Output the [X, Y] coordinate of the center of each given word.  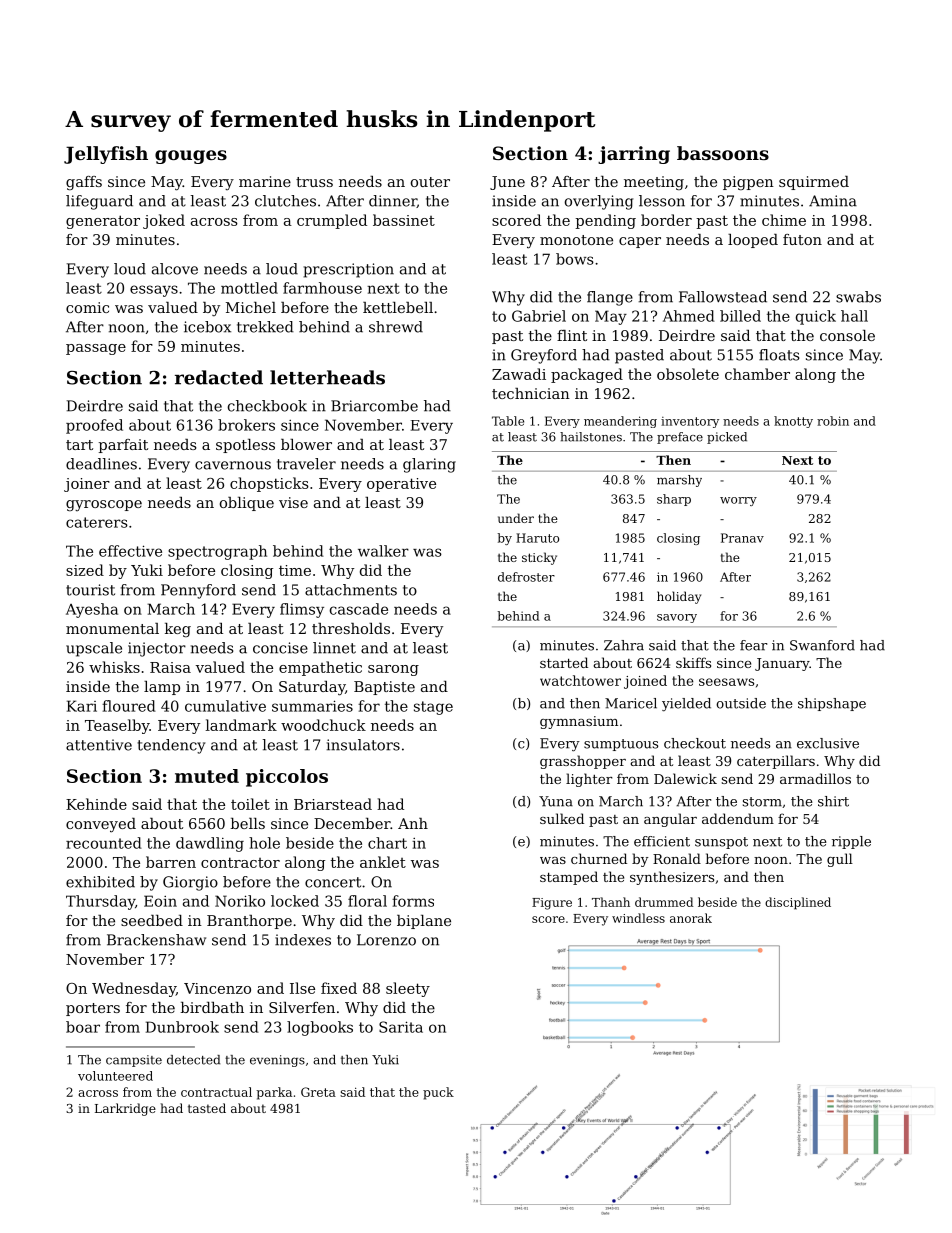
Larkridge [125, 1109]
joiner [87, 485]
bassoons [723, 153]
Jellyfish [106, 155]
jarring [634, 155]
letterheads [327, 377]
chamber [757, 374]
